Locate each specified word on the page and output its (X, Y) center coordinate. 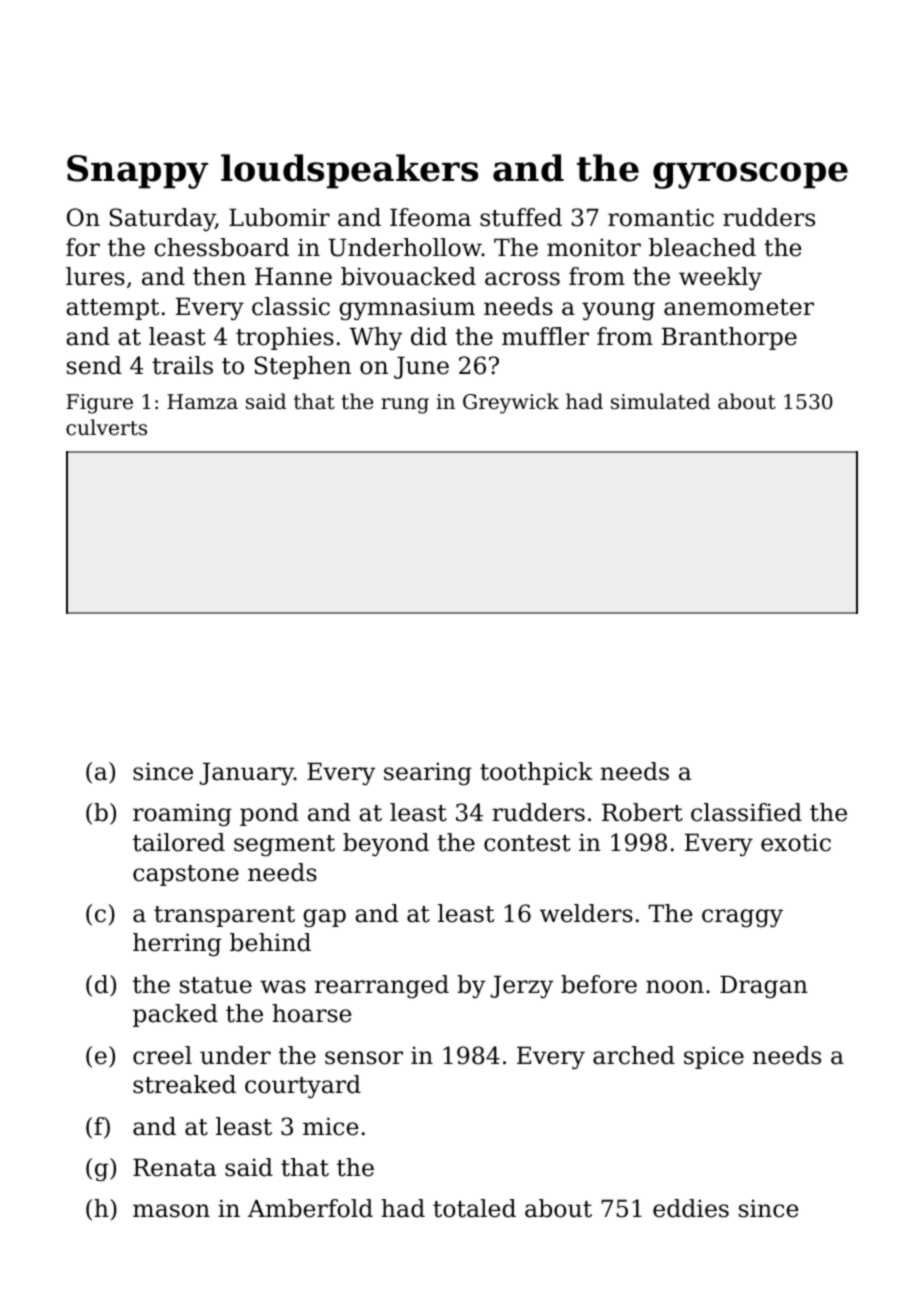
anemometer (739, 307)
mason (171, 1211)
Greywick (511, 403)
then (219, 276)
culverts (106, 427)
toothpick (536, 773)
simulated (660, 401)
